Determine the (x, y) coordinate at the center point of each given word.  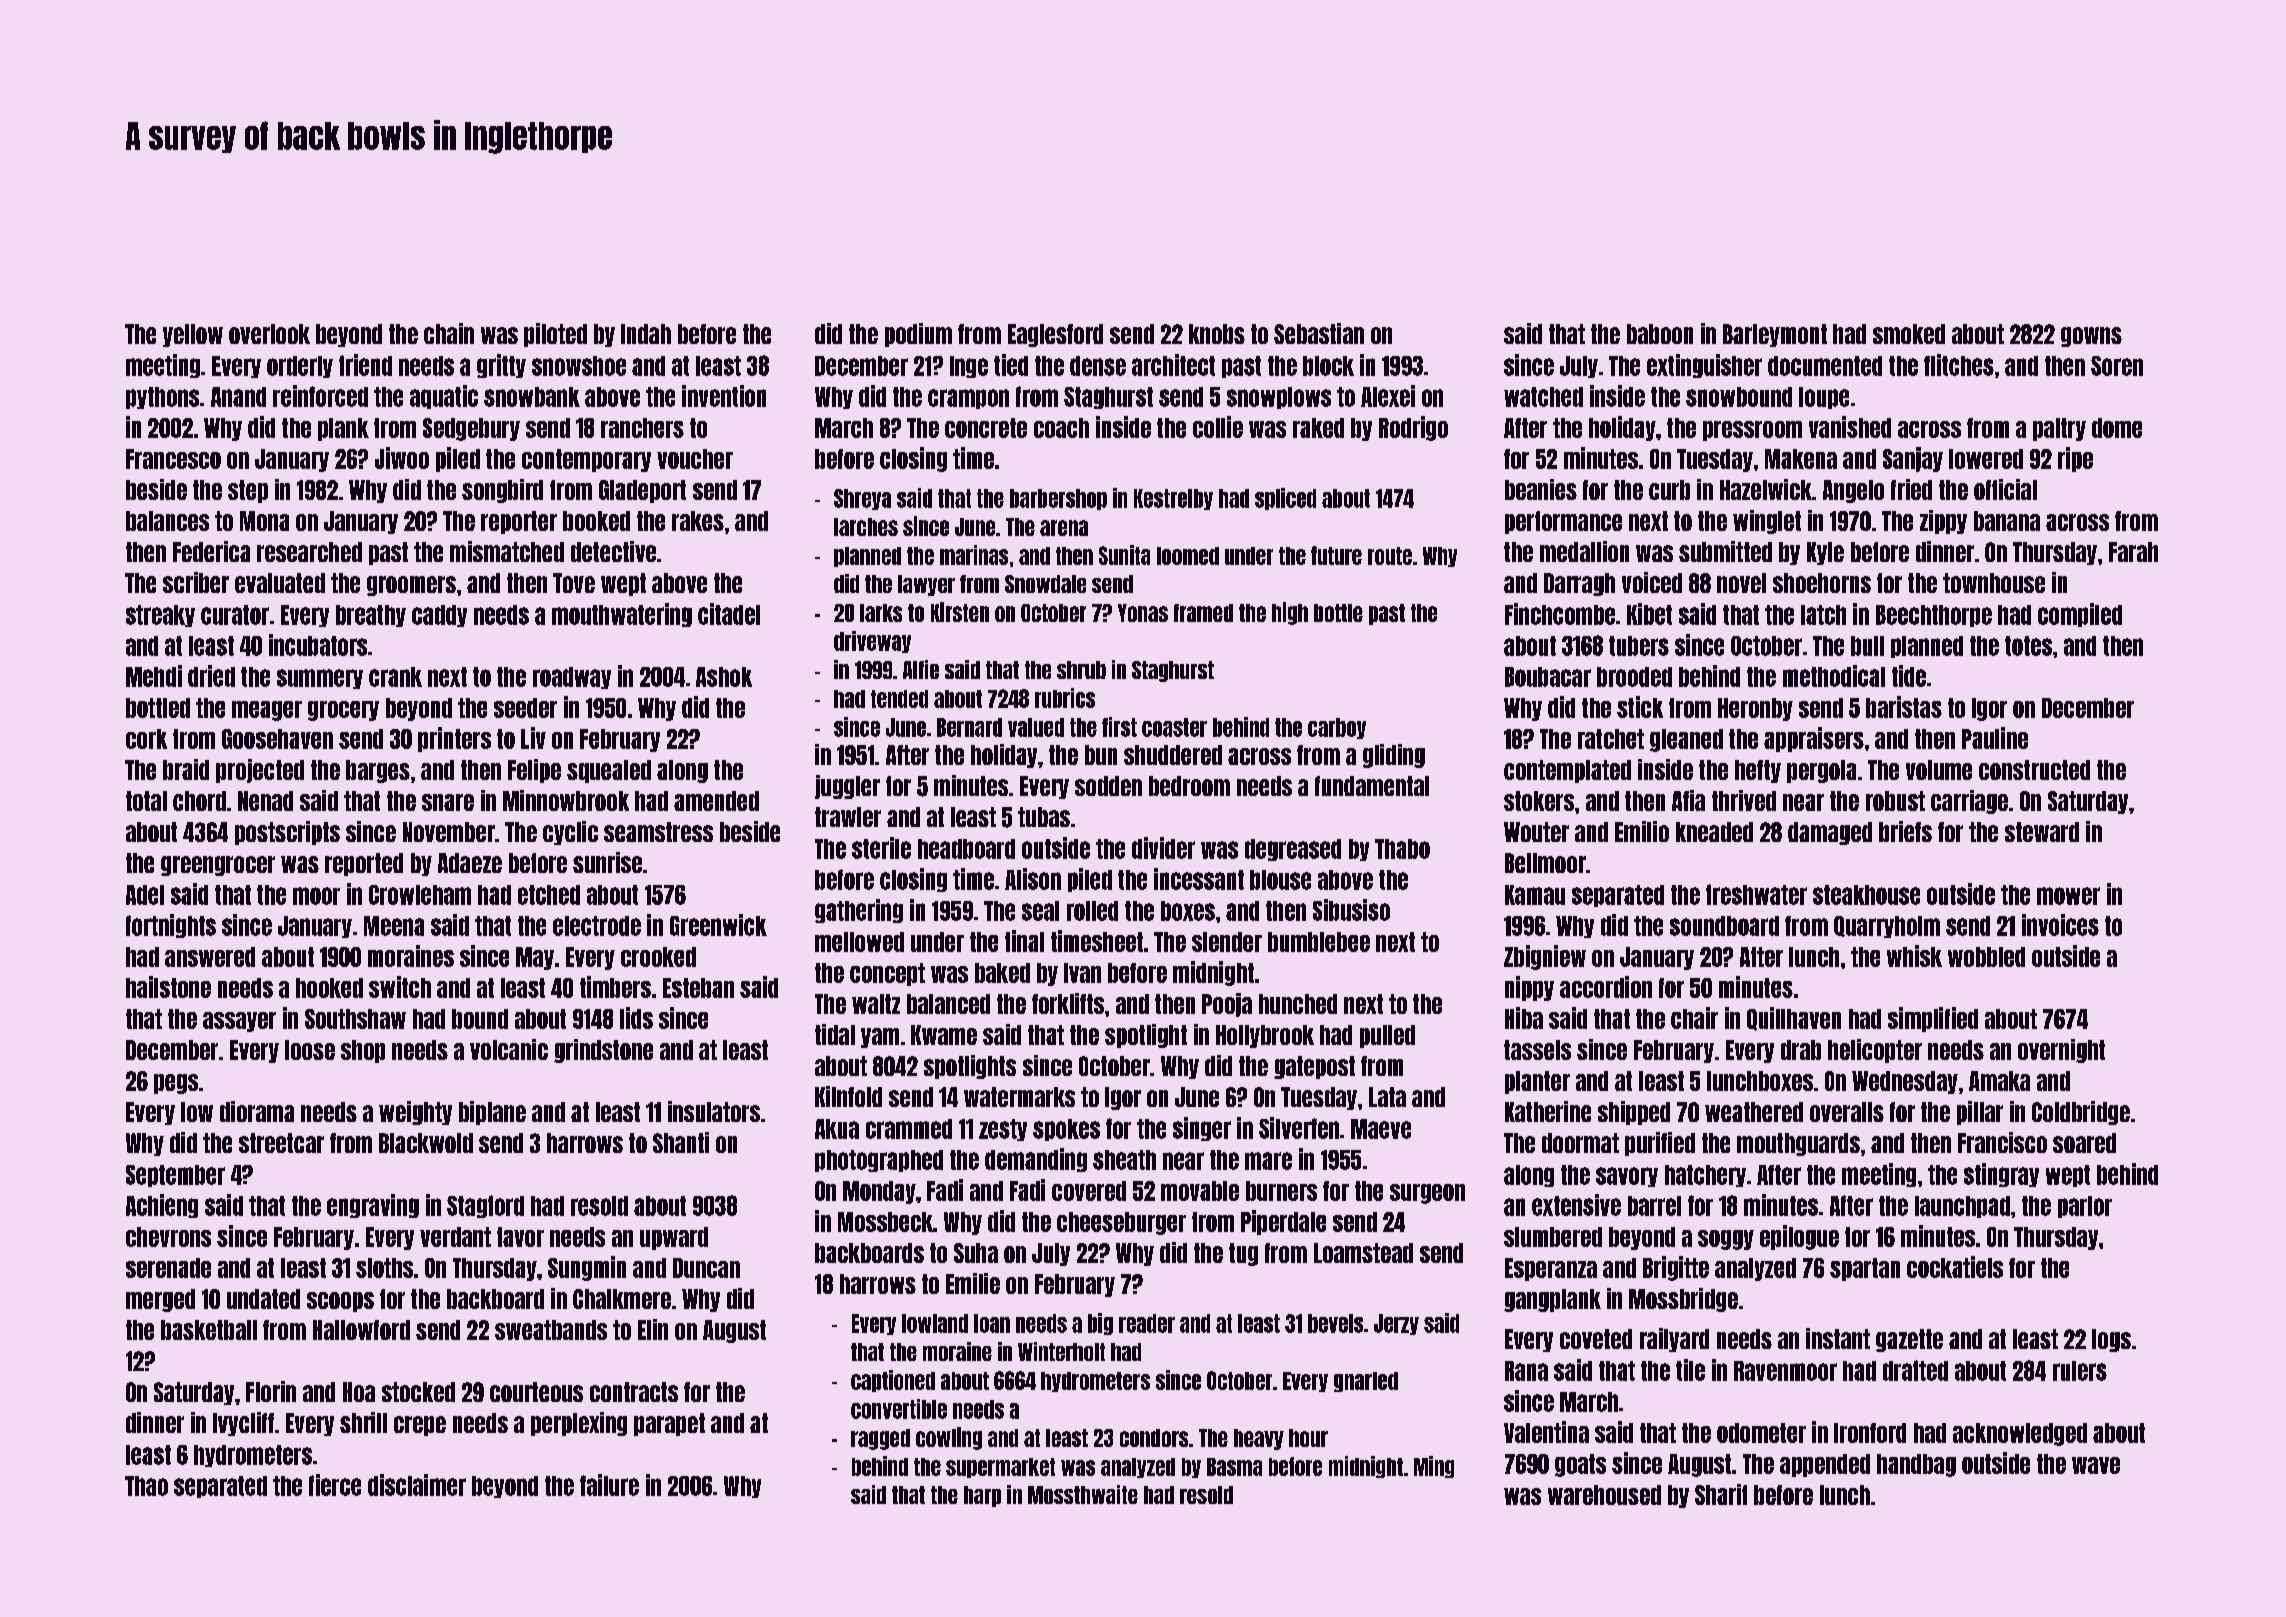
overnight (2061, 1051)
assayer (239, 1022)
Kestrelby (1173, 499)
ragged (880, 1439)
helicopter (1875, 1051)
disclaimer (417, 1485)
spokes (1066, 1130)
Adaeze (470, 863)
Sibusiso (1351, 910)
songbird (502, 491)
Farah (2133, 552)
